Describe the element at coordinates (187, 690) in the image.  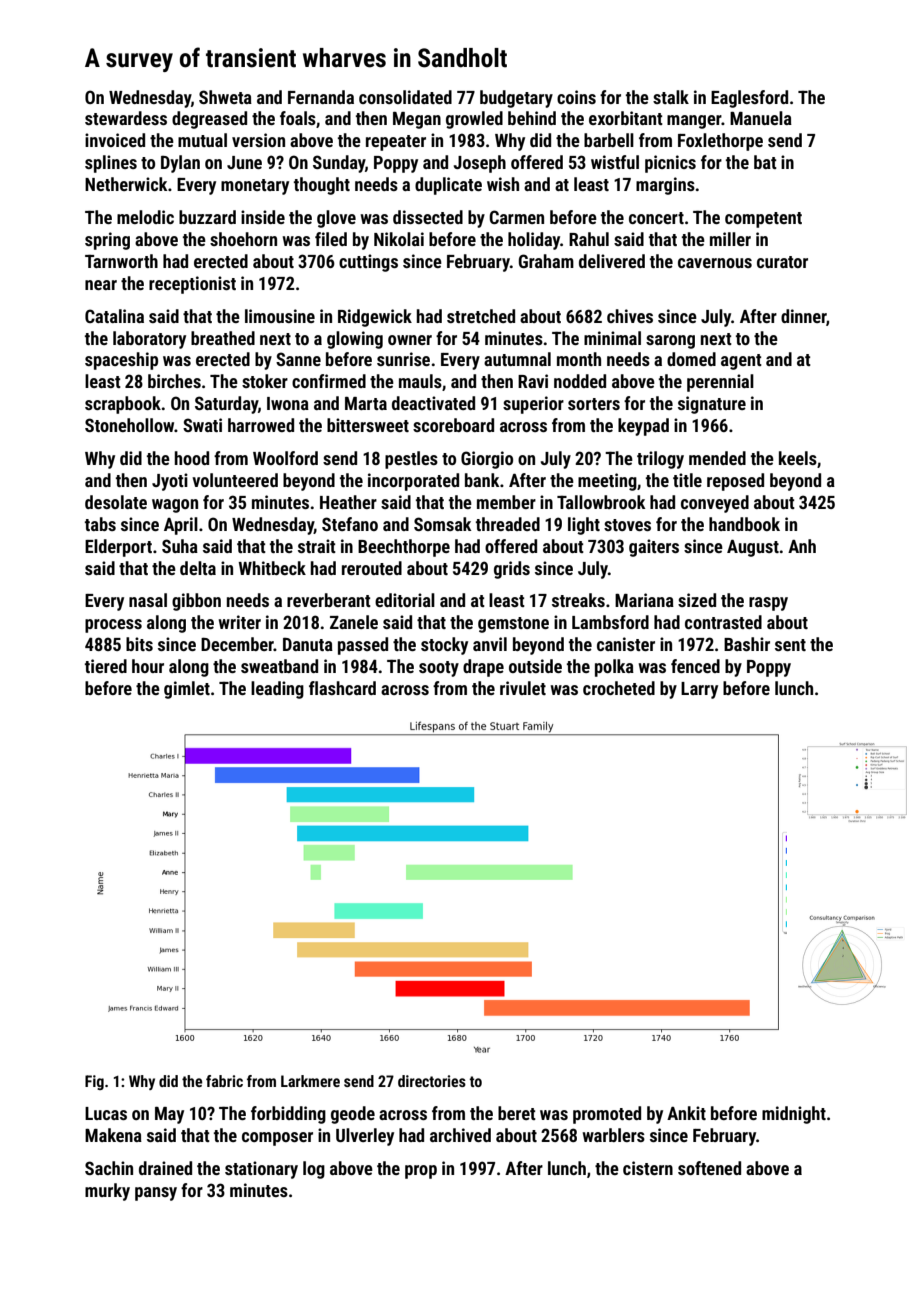
I see `gimlet` at that location.
